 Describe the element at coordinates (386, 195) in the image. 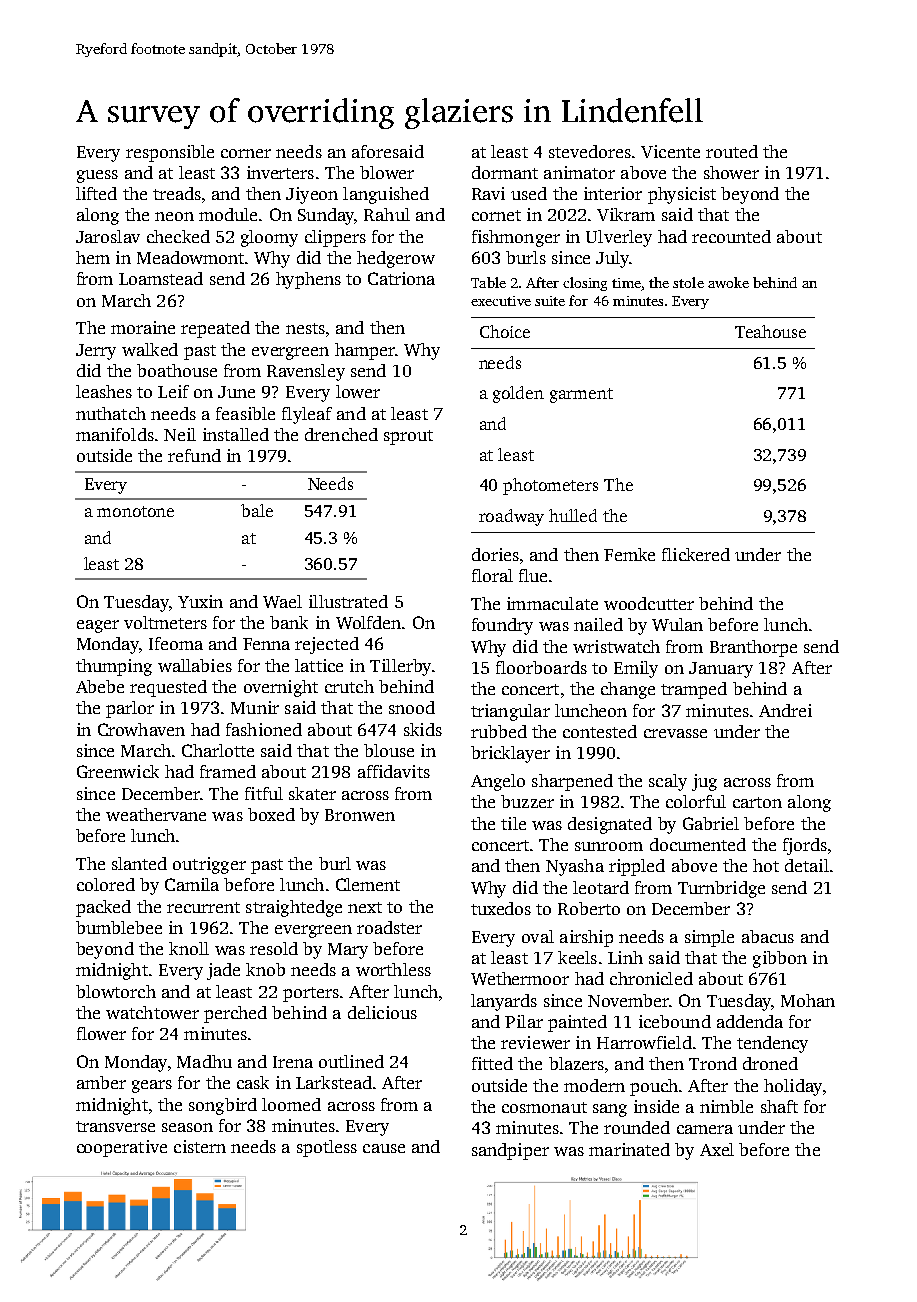

I see `languished` at that location.
